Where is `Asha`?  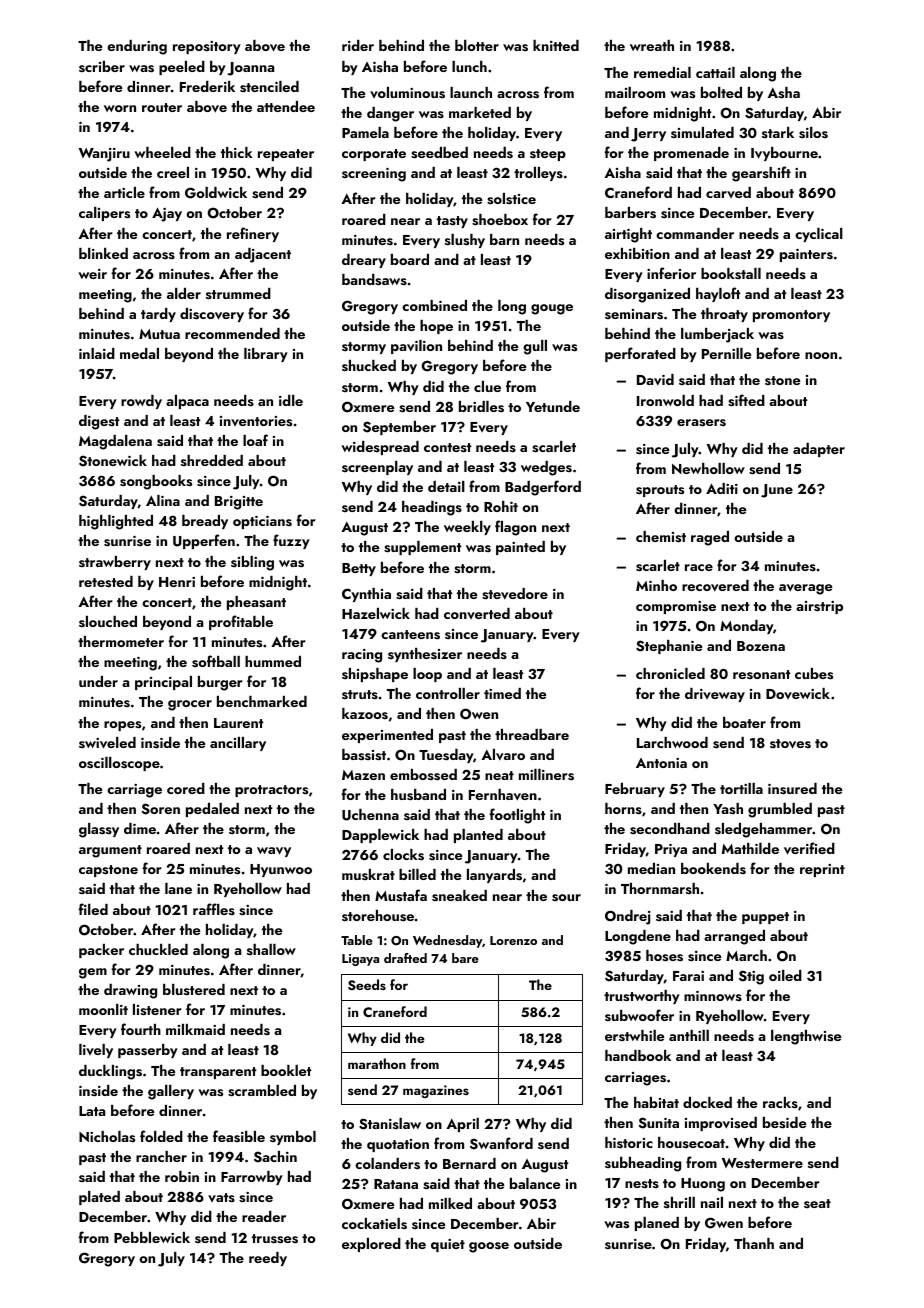 Asha is located at coordinates (783, 93).
